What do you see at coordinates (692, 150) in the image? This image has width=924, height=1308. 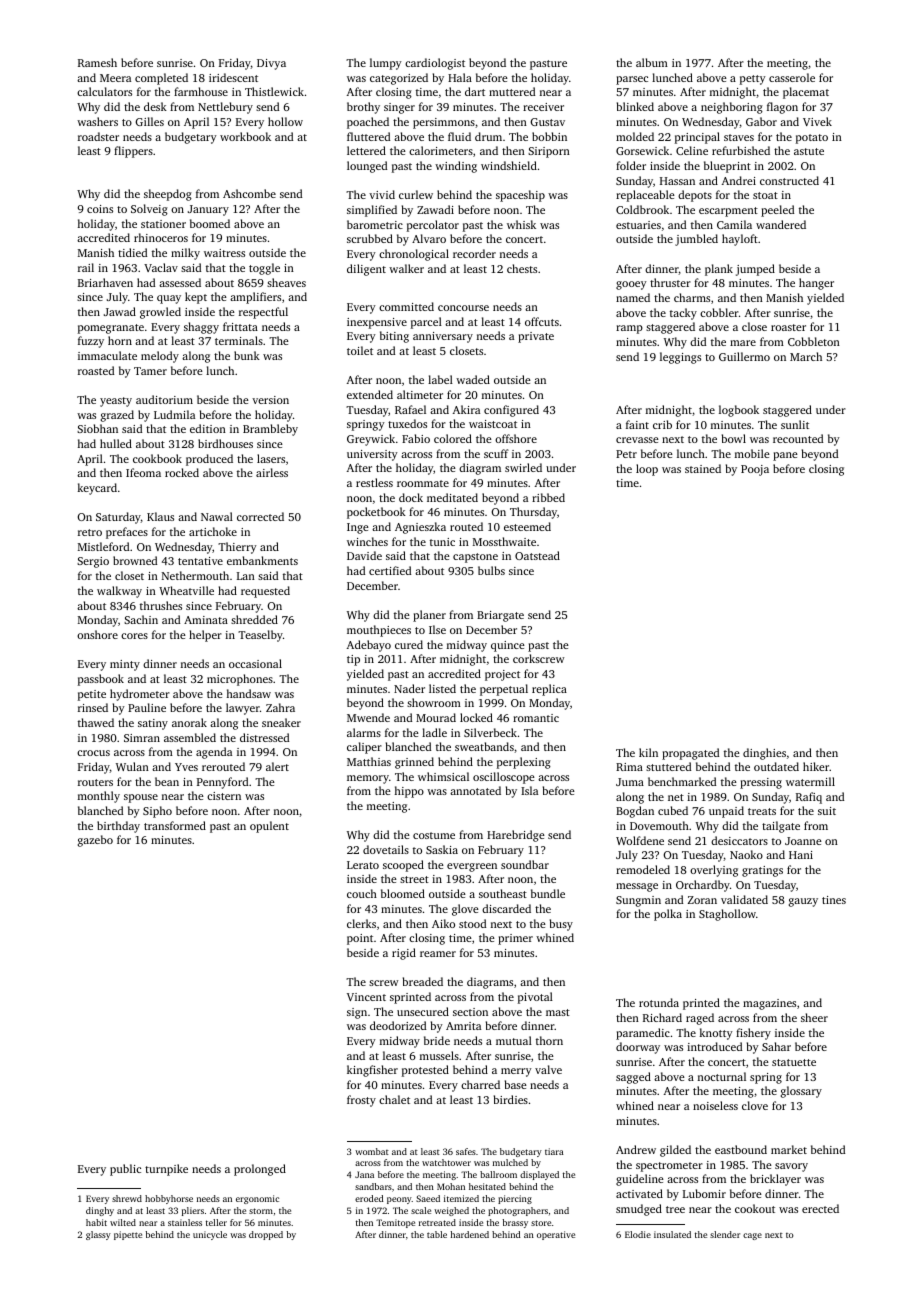 I see `Celine` at bounding box center [692, 150].
